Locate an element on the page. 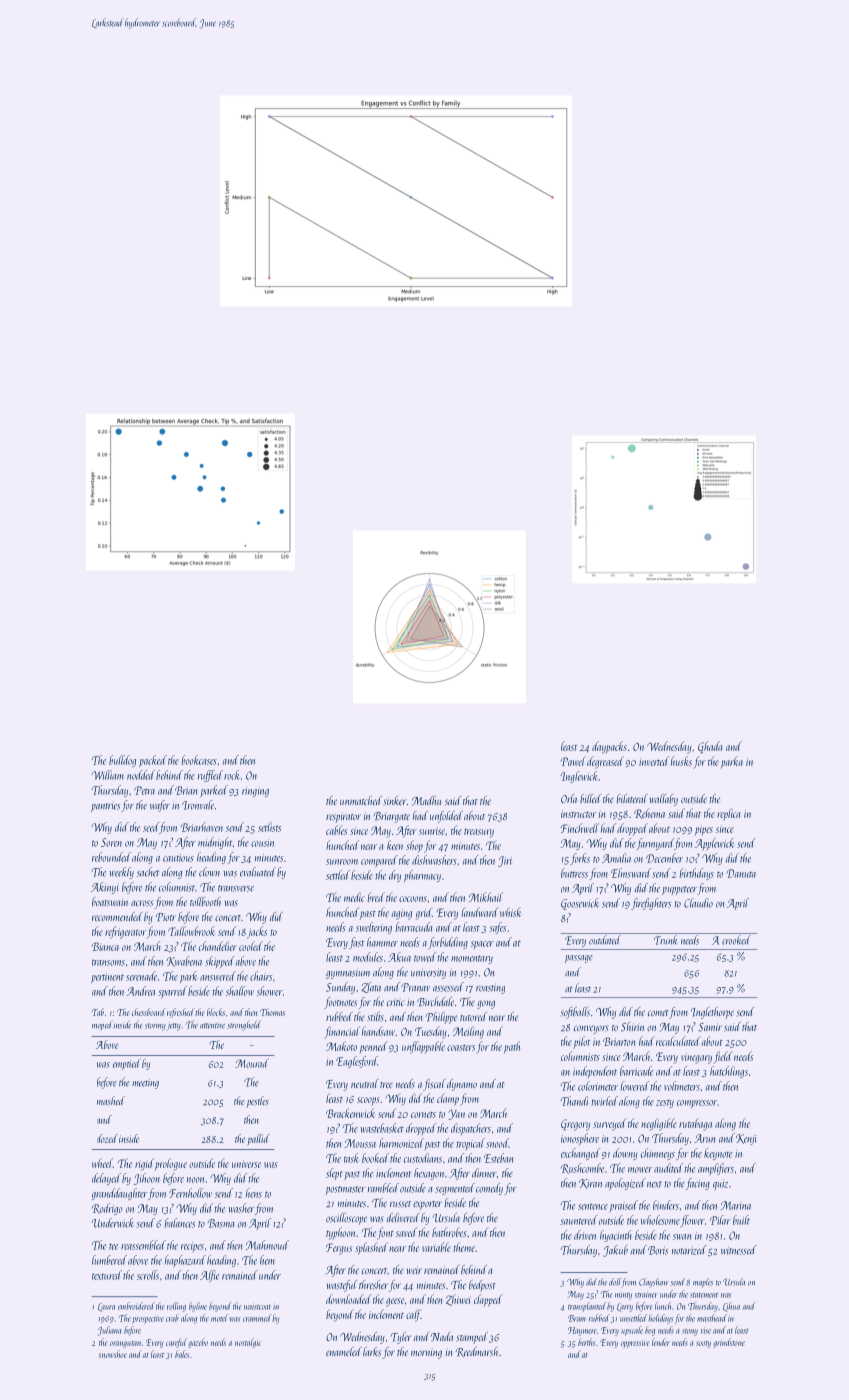  Briarhaven is located at coordinates (202, 827).
